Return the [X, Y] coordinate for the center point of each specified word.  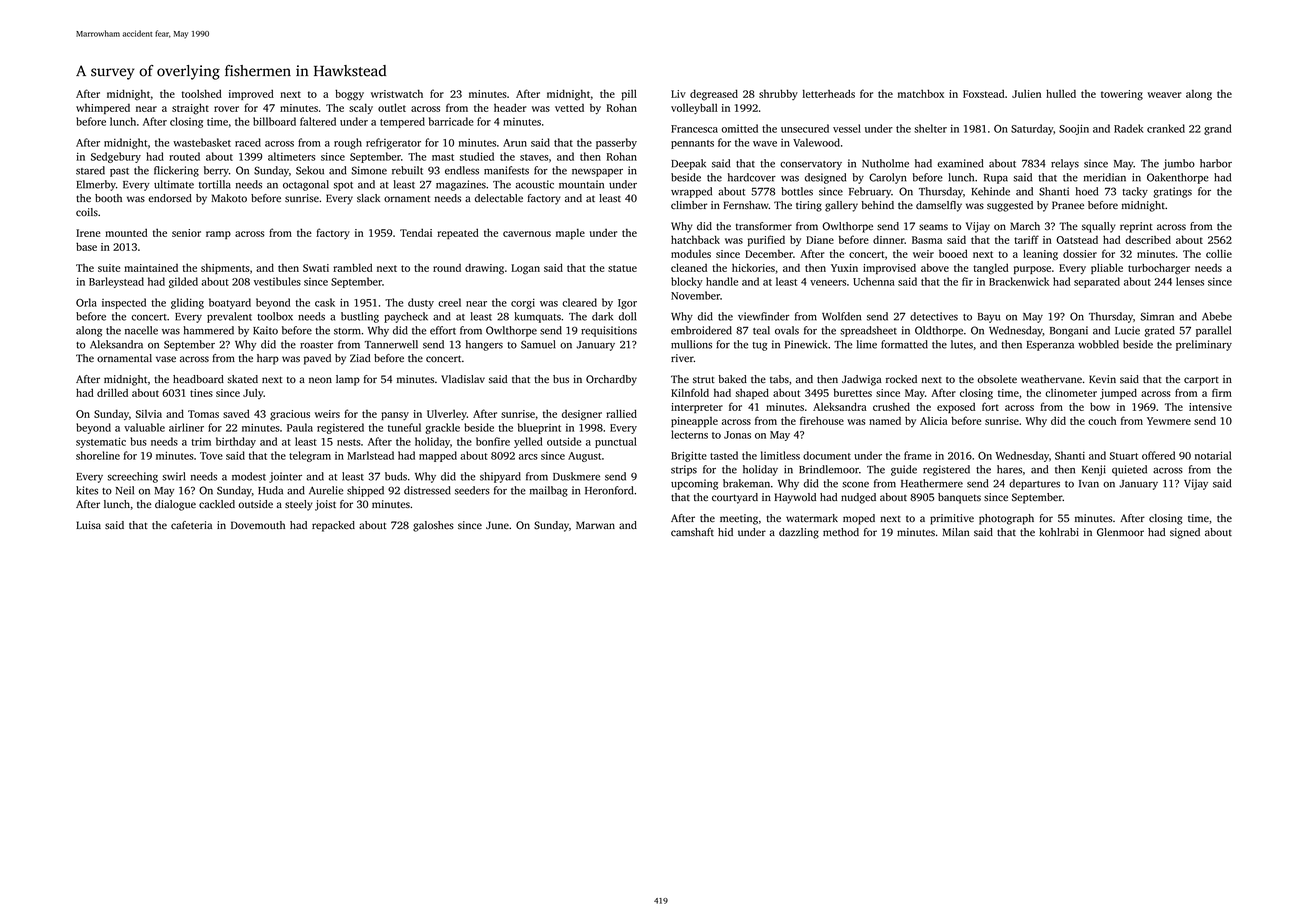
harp [268, 359]
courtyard [735, 498]
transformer [764, 226]
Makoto [229, 198]
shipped [365, 491]
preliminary [1204, 345]
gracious [290, 415]
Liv [678, 94]
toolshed [202, 93]
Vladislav [463, 379]
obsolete [997, 379]
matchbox [921, 93]
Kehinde [990, 191]
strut [704, 380]
